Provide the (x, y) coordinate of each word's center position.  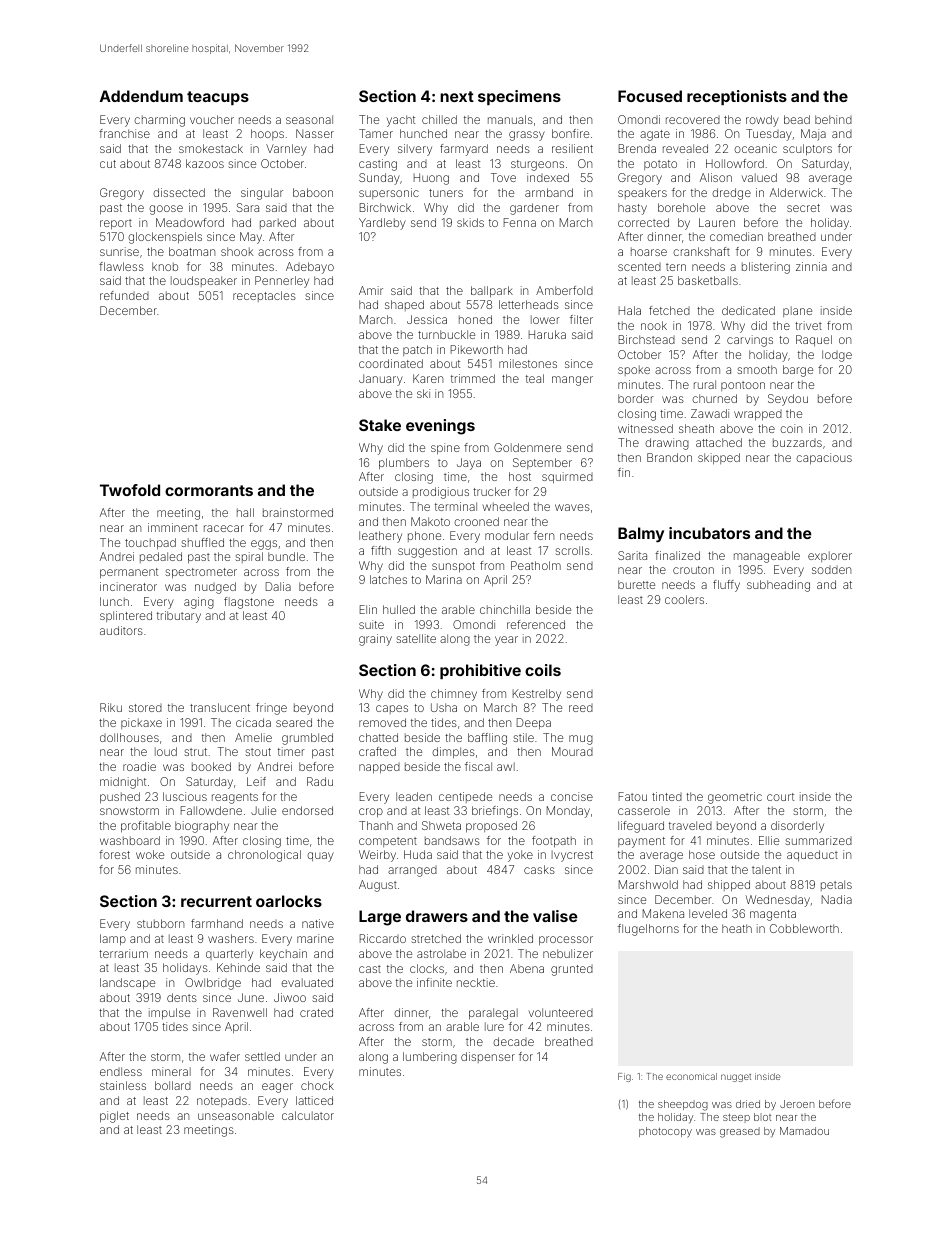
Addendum (141, 96)
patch (417, 350)
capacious (824, 459)
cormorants (209, 490)
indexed (548, 177)
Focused (650, 96)
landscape (127, 984)
